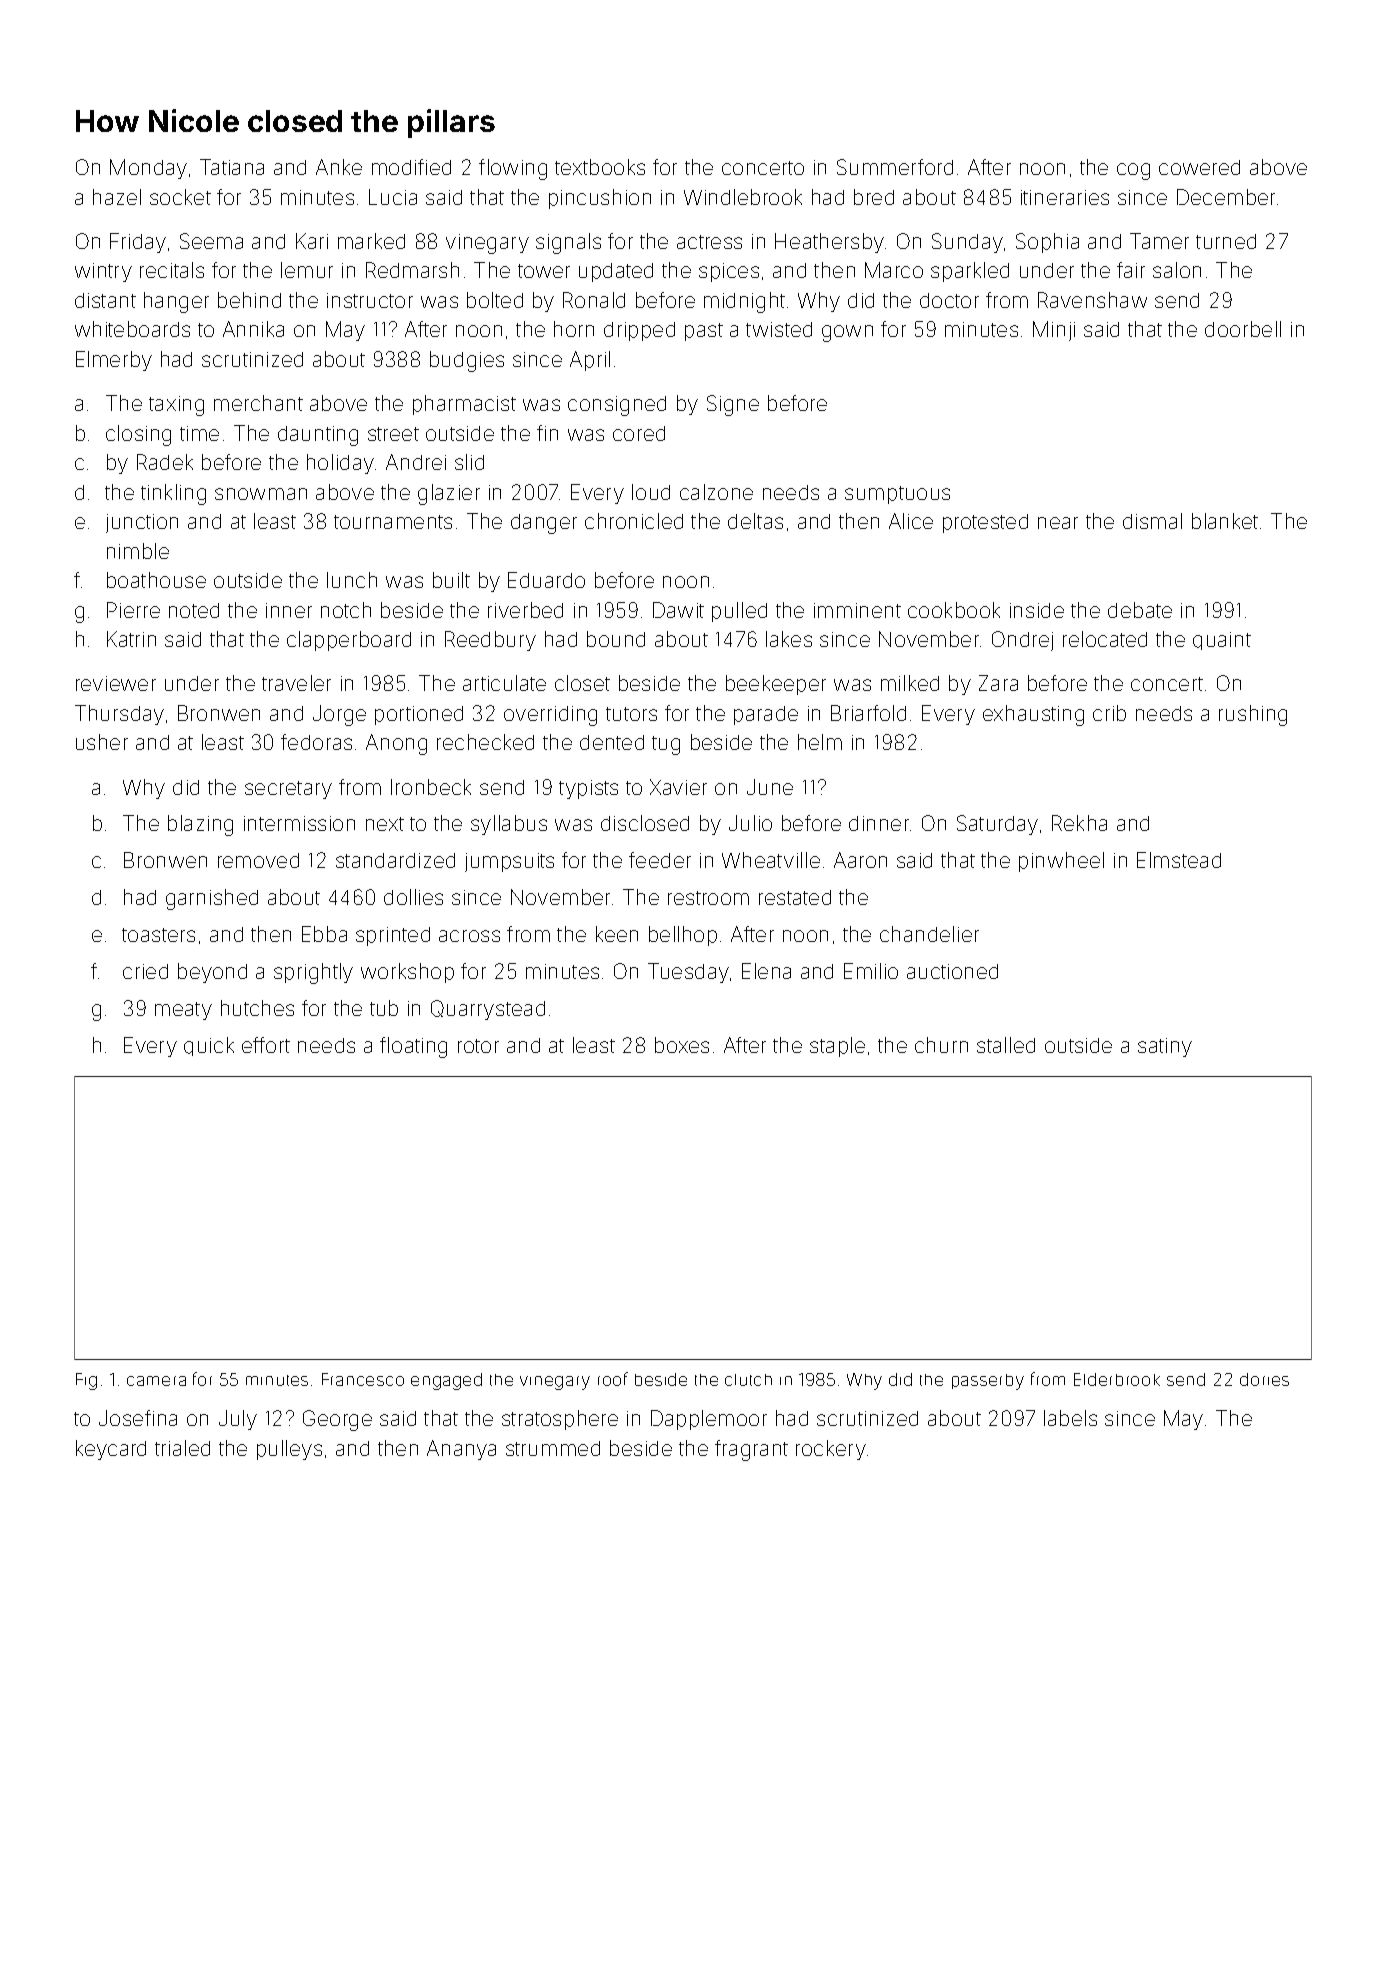 The width and height of the page is (1386, 1969). Describe the element at coordinates (289, 1450) in the page. I see `pulleys` at that location.
